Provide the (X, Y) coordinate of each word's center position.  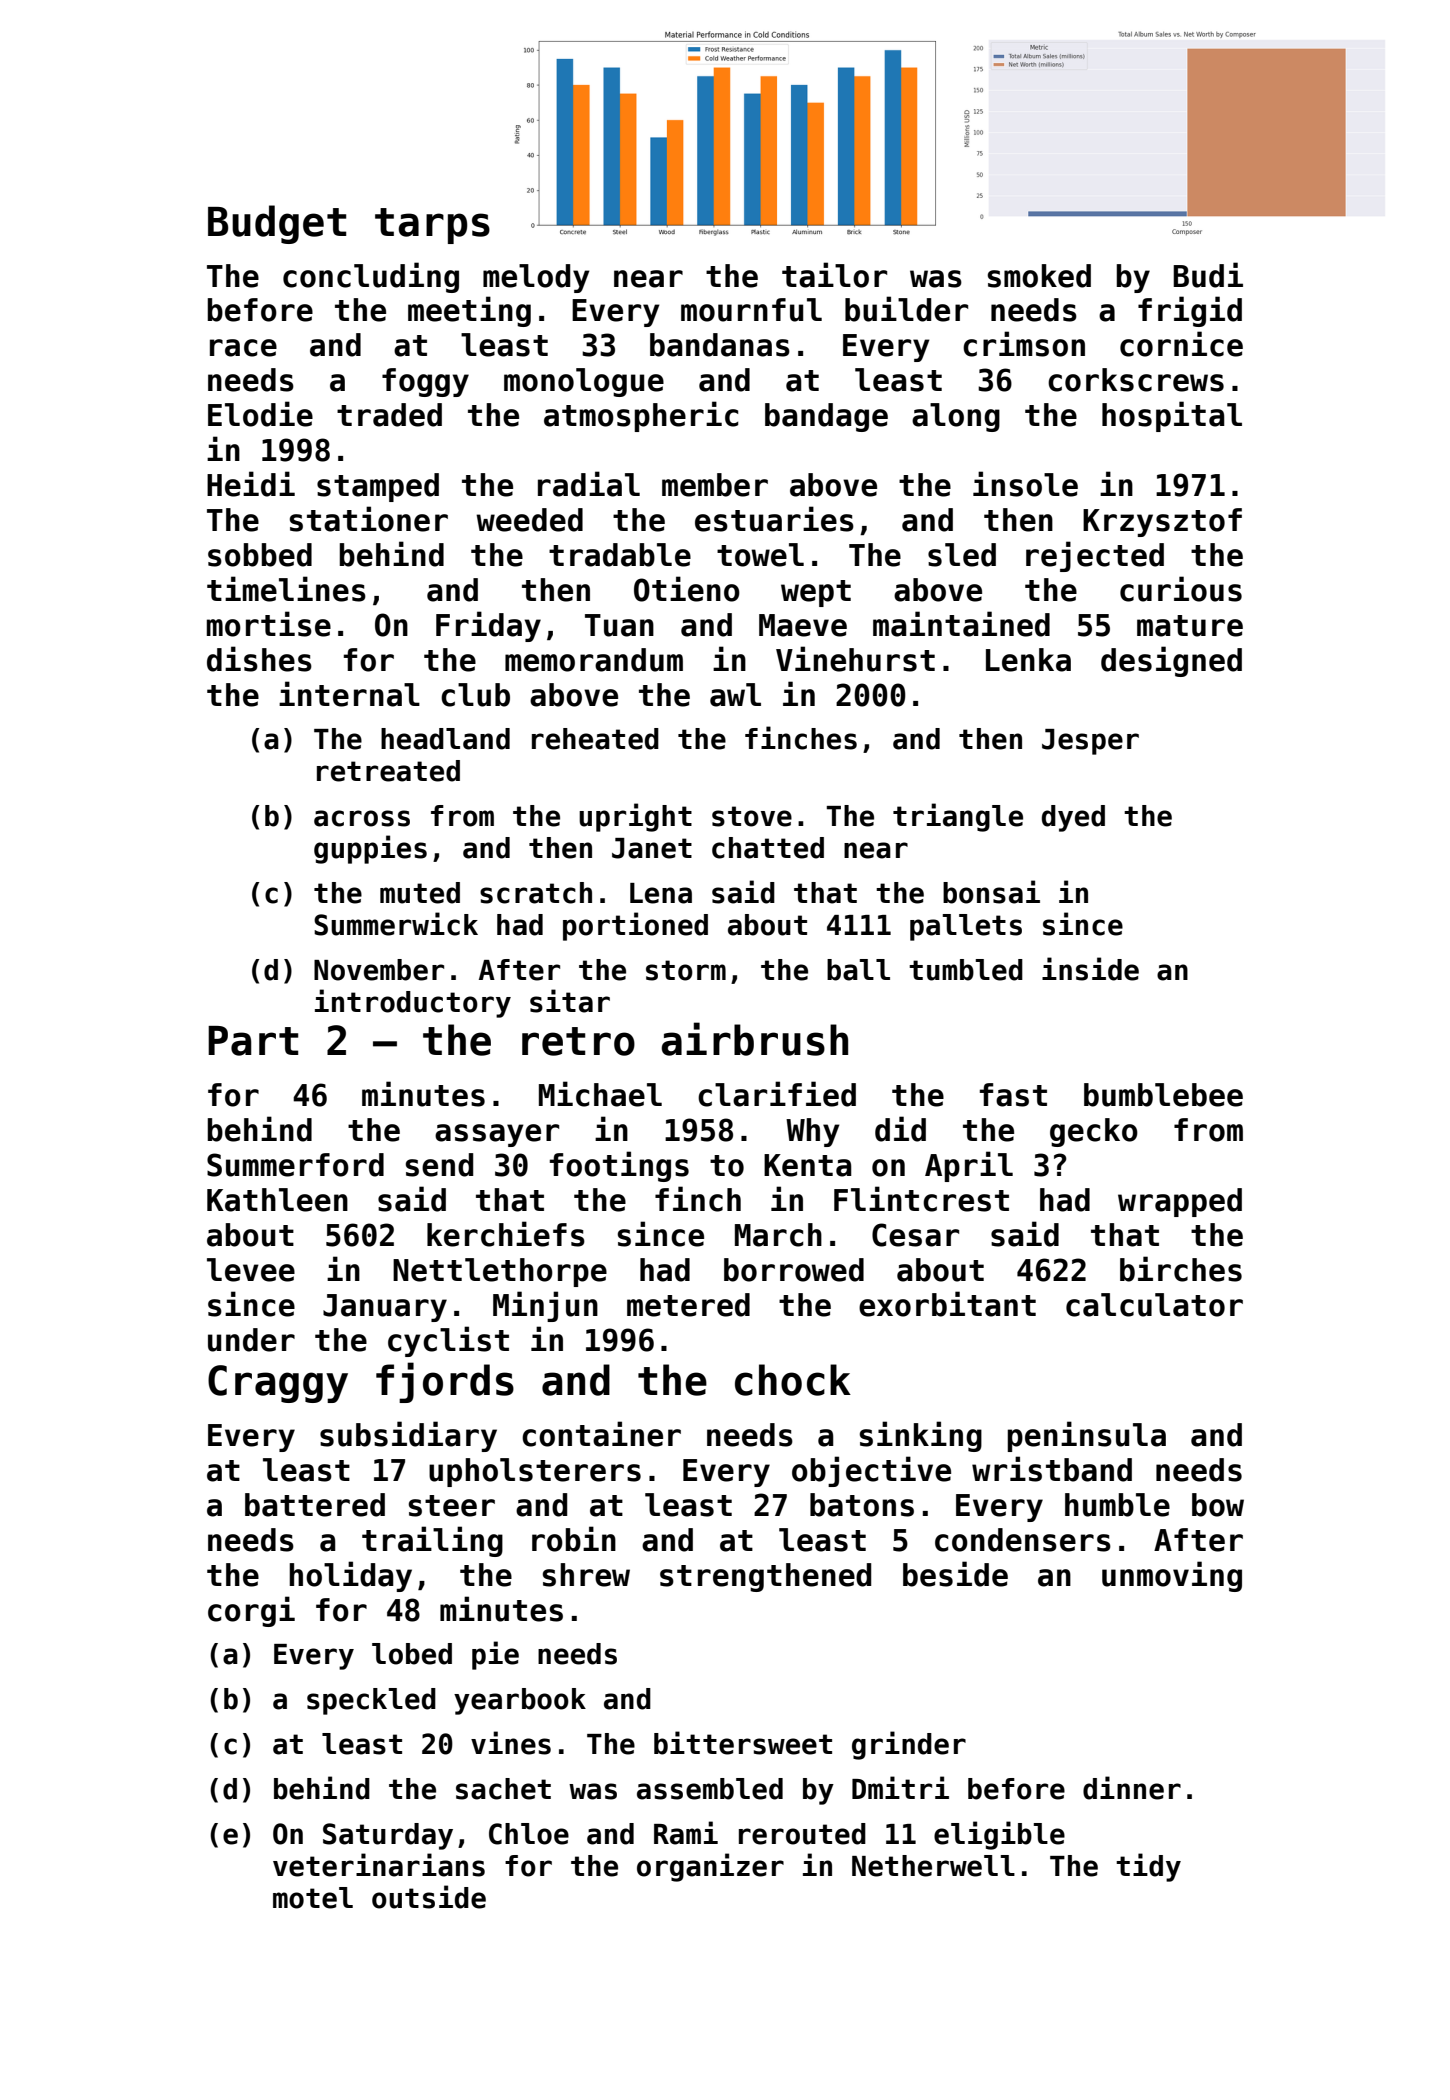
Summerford (295, 1165)
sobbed (260, 555)
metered (688, 1305)
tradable (620, 555)
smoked (1039, 276)
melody (536, 278)
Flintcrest (921, 1199)
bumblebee (1163, 1095)
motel (313, 1898)
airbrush (754, 1039)
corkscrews (1136, 380)
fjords (445, 1382)
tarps (432, 226)
